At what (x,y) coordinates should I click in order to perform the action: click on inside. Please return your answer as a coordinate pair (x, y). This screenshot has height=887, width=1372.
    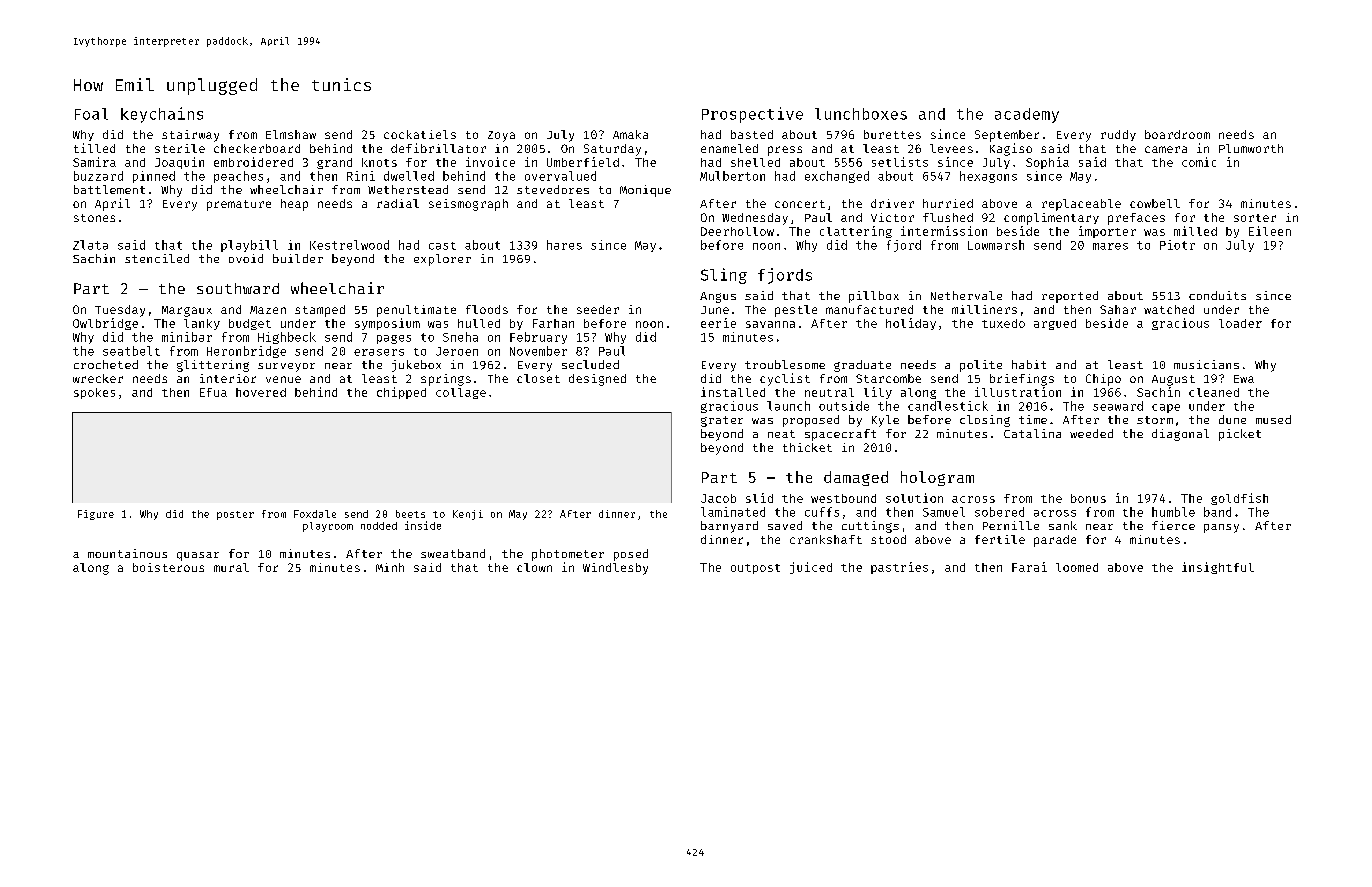
    Looking at the image, I should click on (423, 525).
